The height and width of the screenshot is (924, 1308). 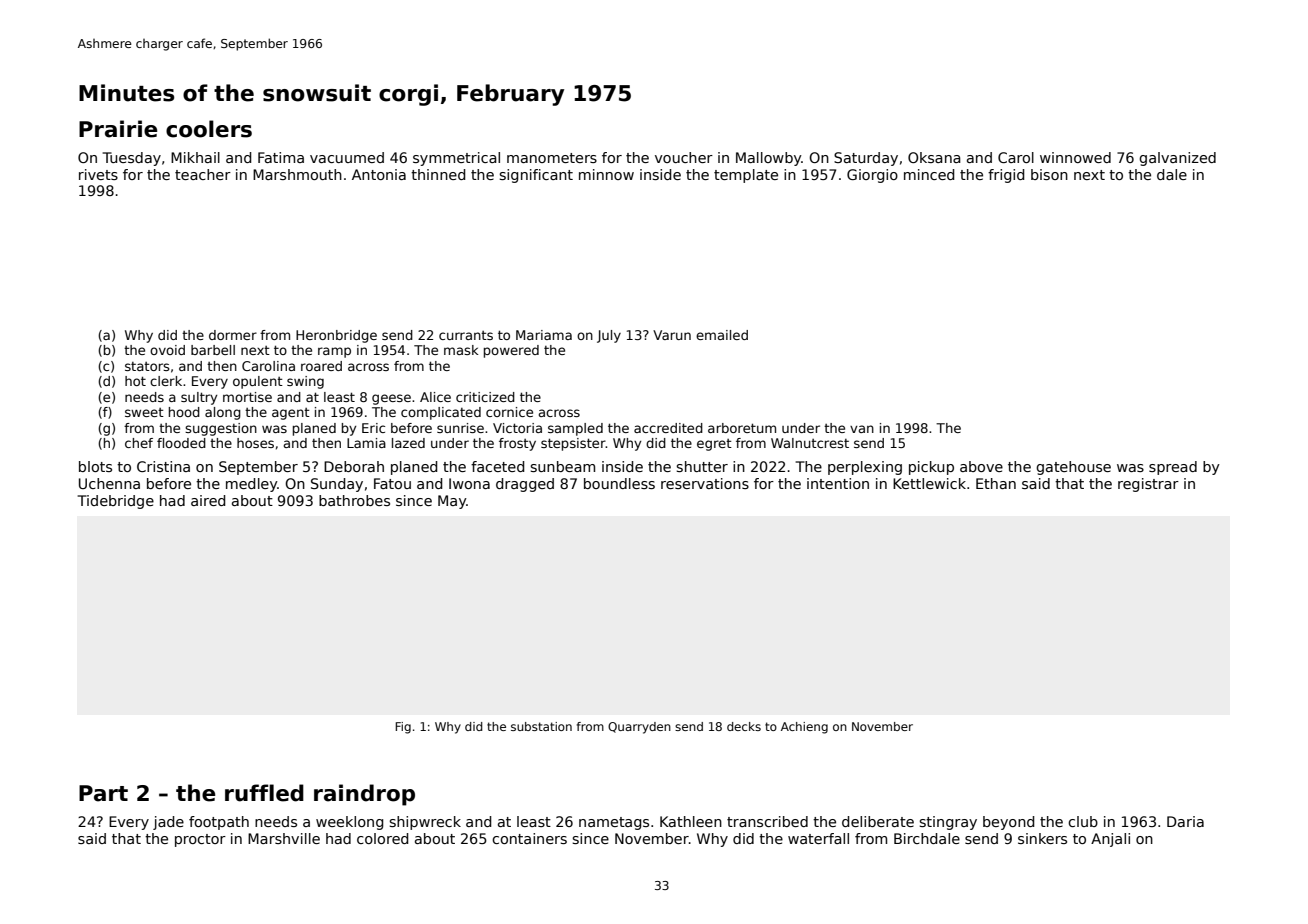 I want to click on coolers, so click(x=209, y=129).
